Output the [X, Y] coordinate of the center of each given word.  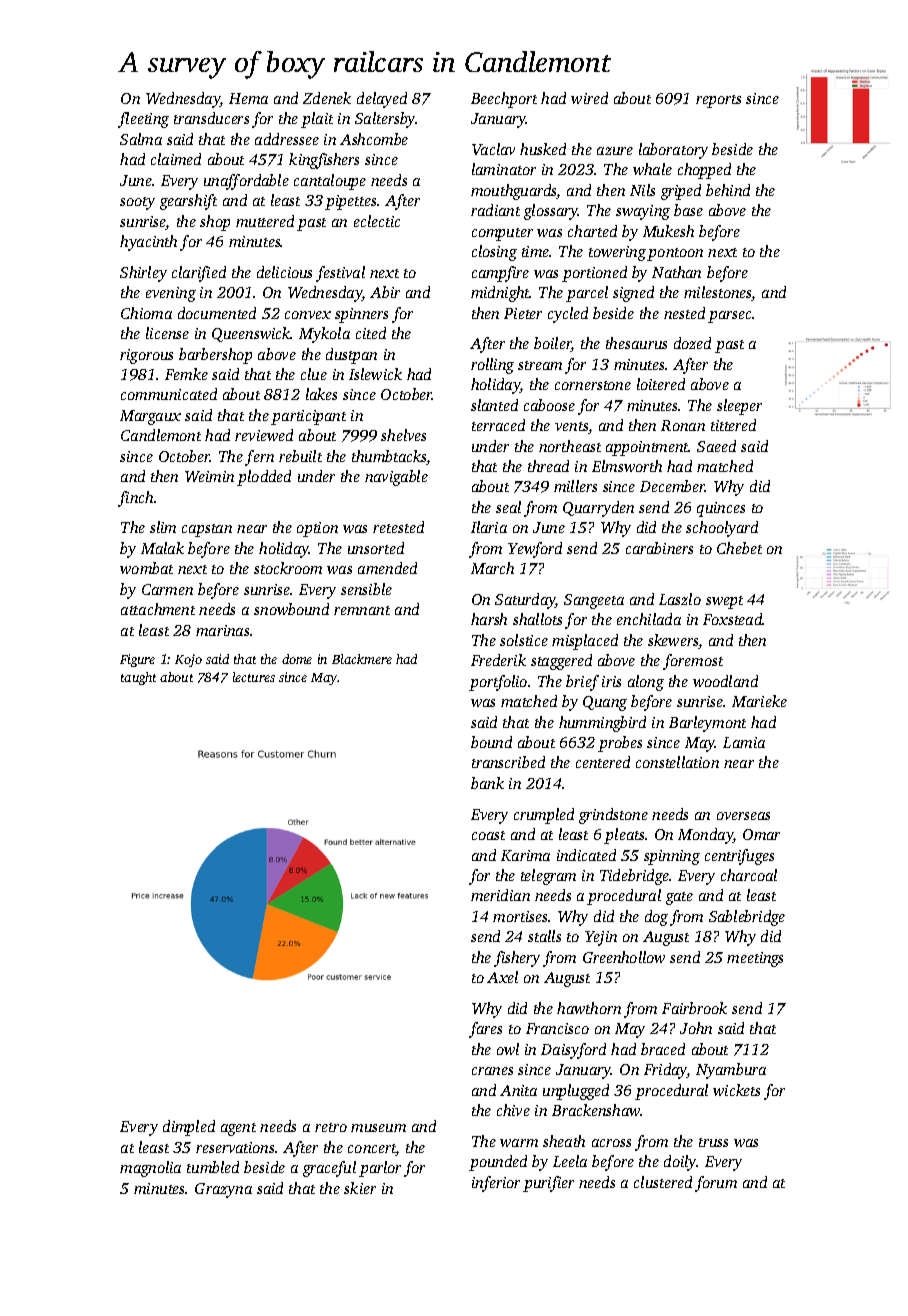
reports [718, 101]
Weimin [209, 476]
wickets [736, 1090]
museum [378, 1128]
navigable [396, 478]
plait [317, 120]
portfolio [498, 683]
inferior [496, 1184]
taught [138, 678]
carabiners [659, 548]
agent [238, 1129]
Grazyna [223, 1190]
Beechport [504, 100]
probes [620, 744]
